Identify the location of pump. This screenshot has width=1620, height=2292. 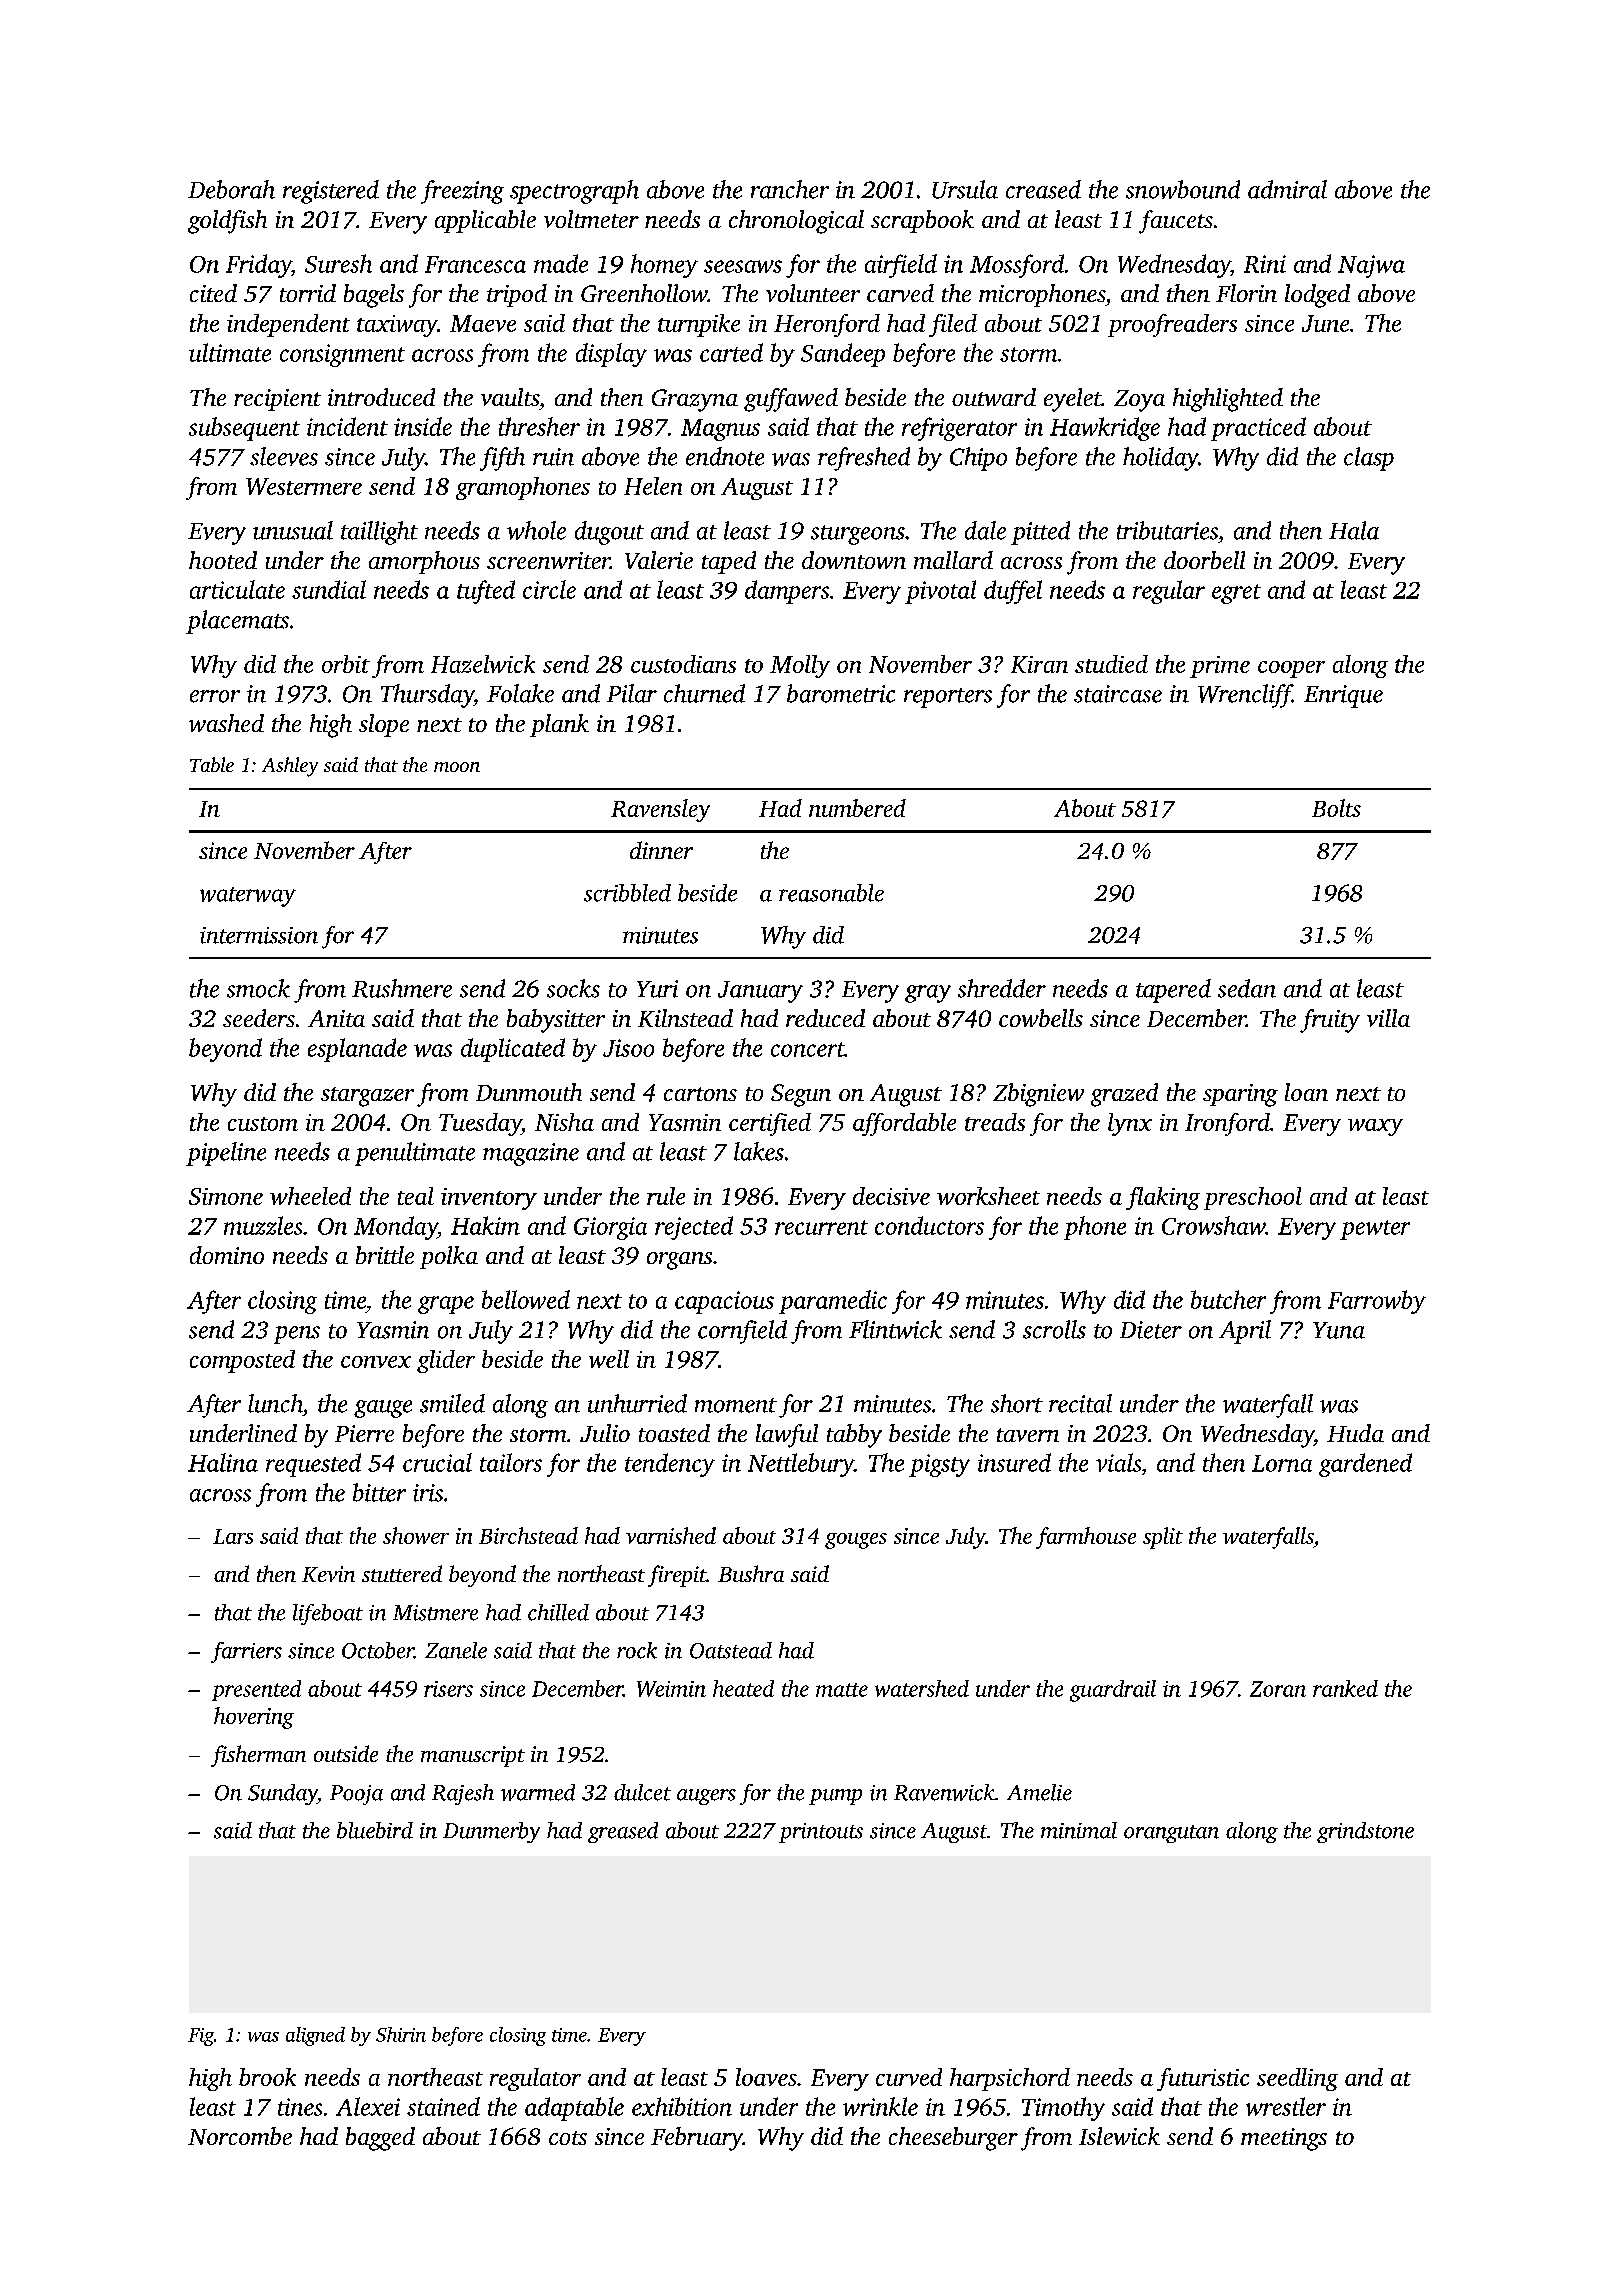
(835, 1797).
